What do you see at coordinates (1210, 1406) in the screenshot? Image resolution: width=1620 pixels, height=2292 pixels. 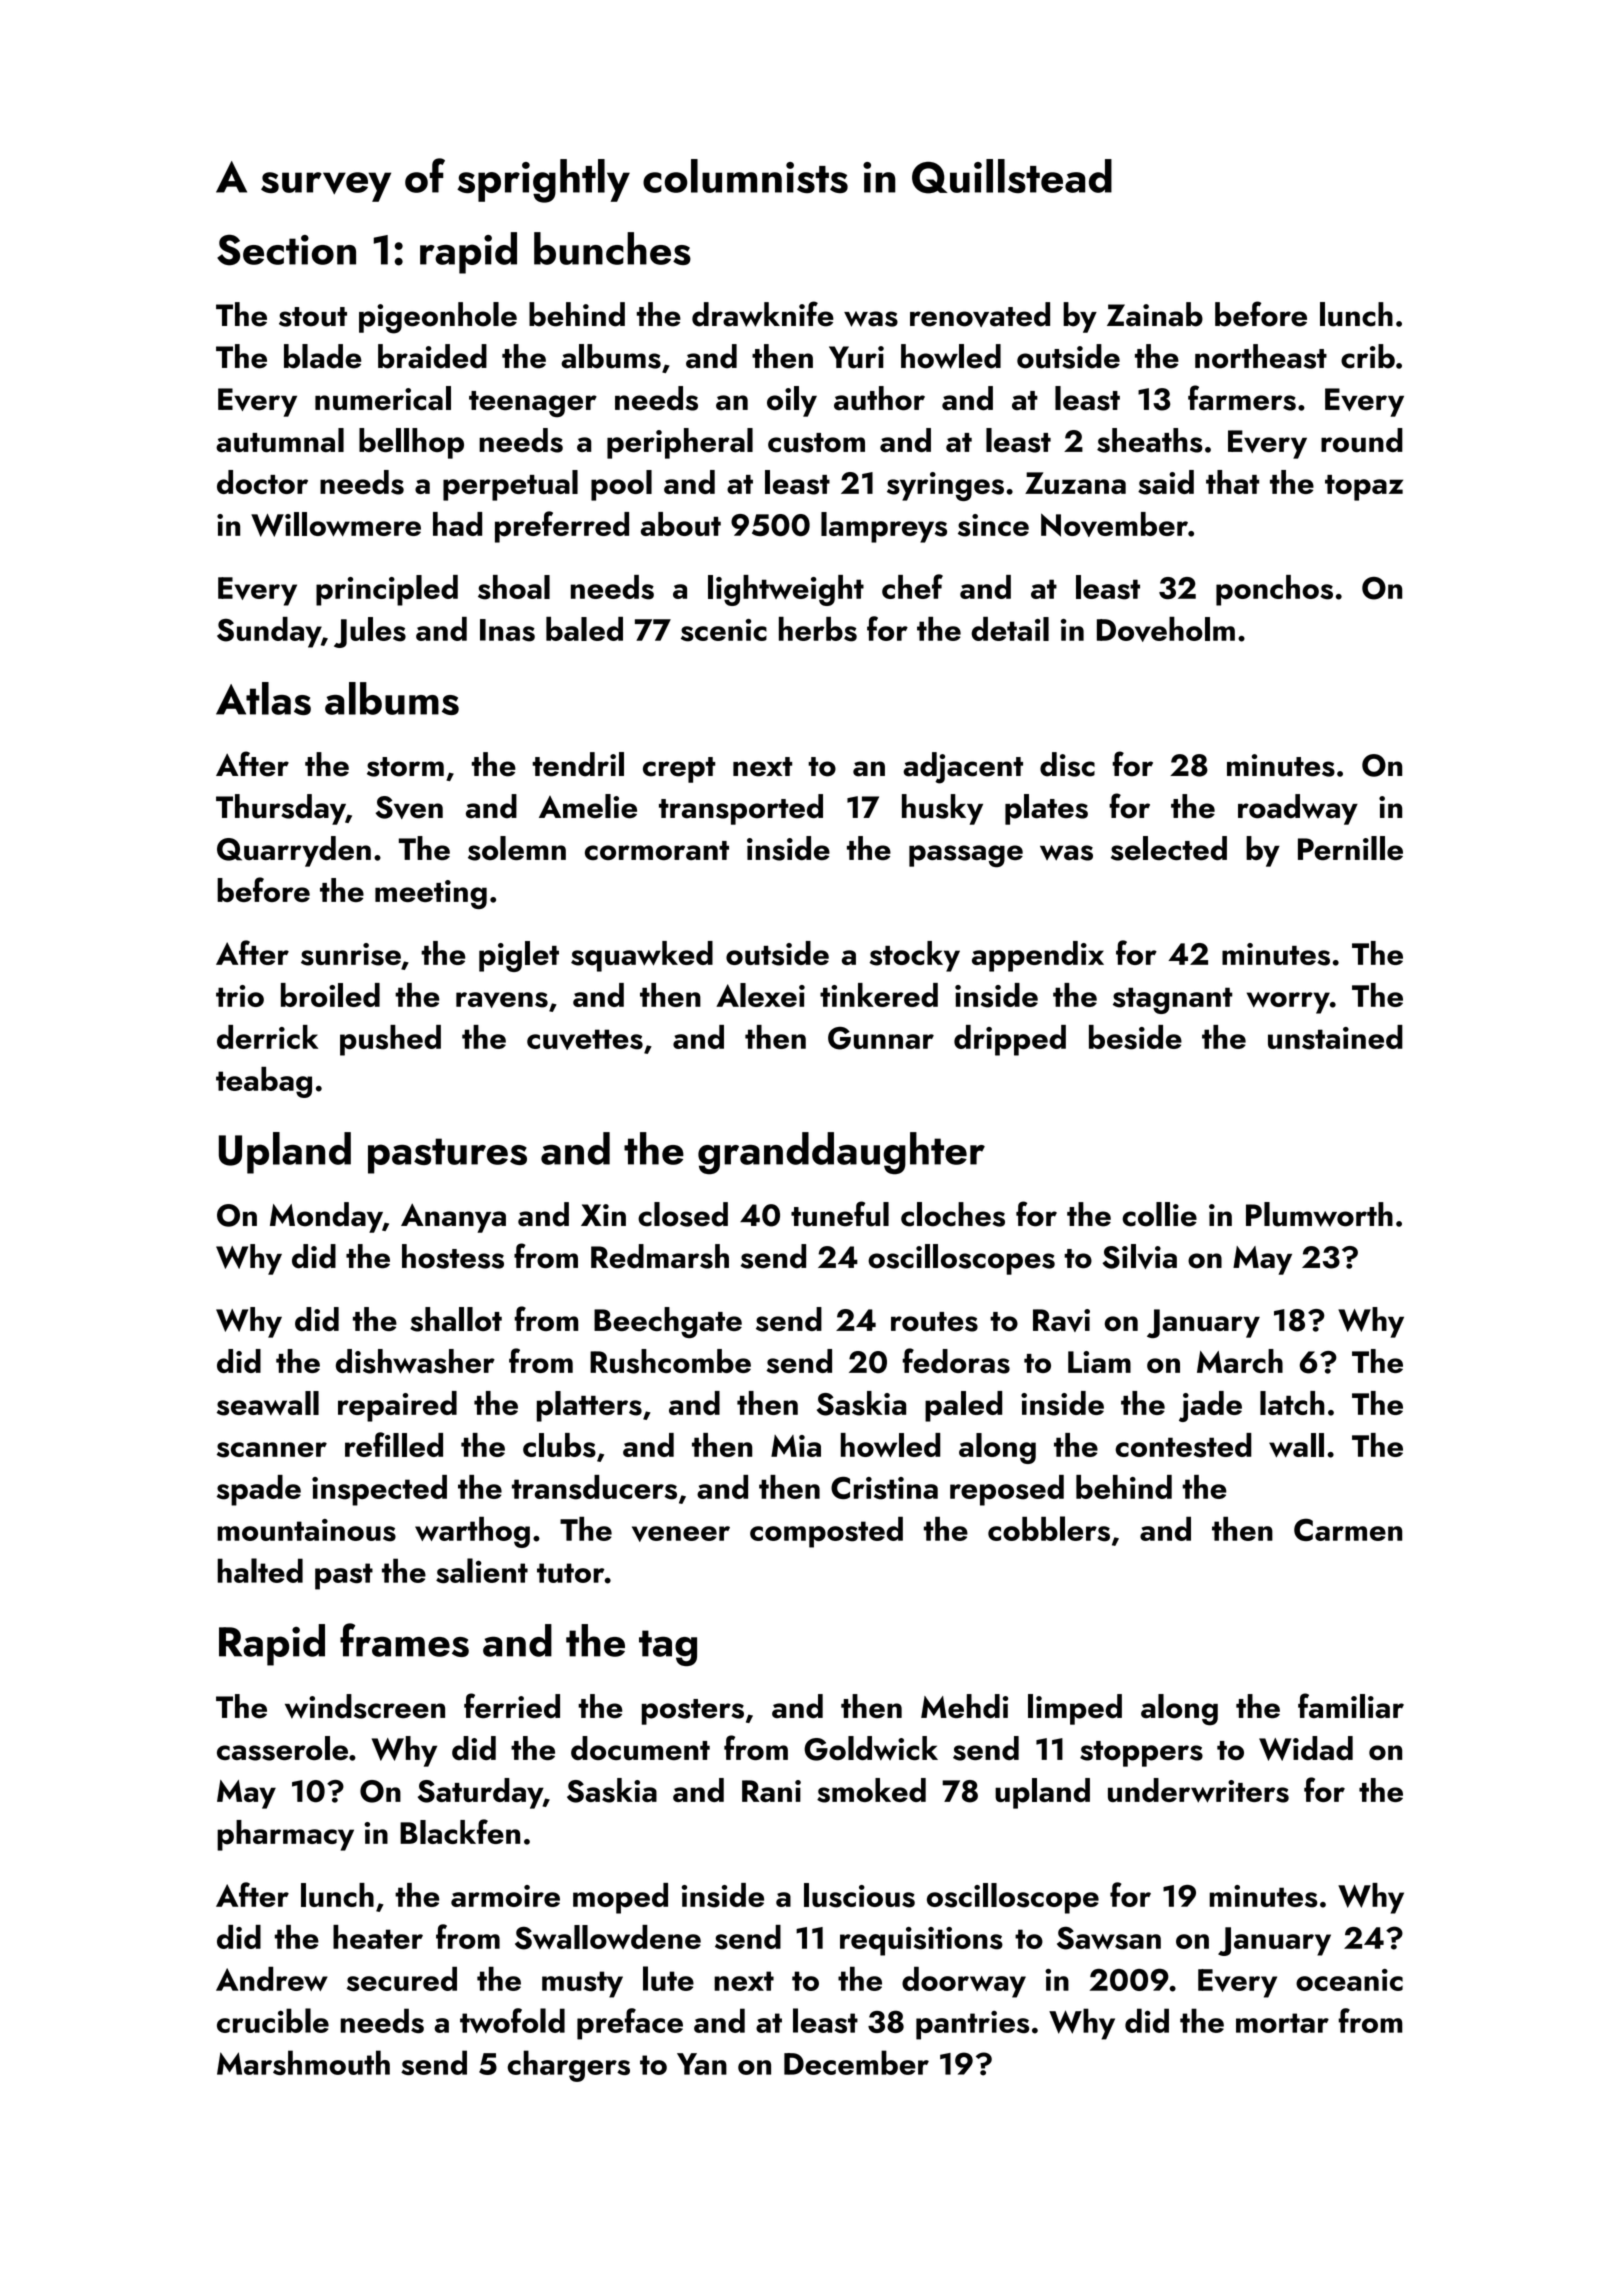 I see `jade` at bounding box center [1210, 1406].
